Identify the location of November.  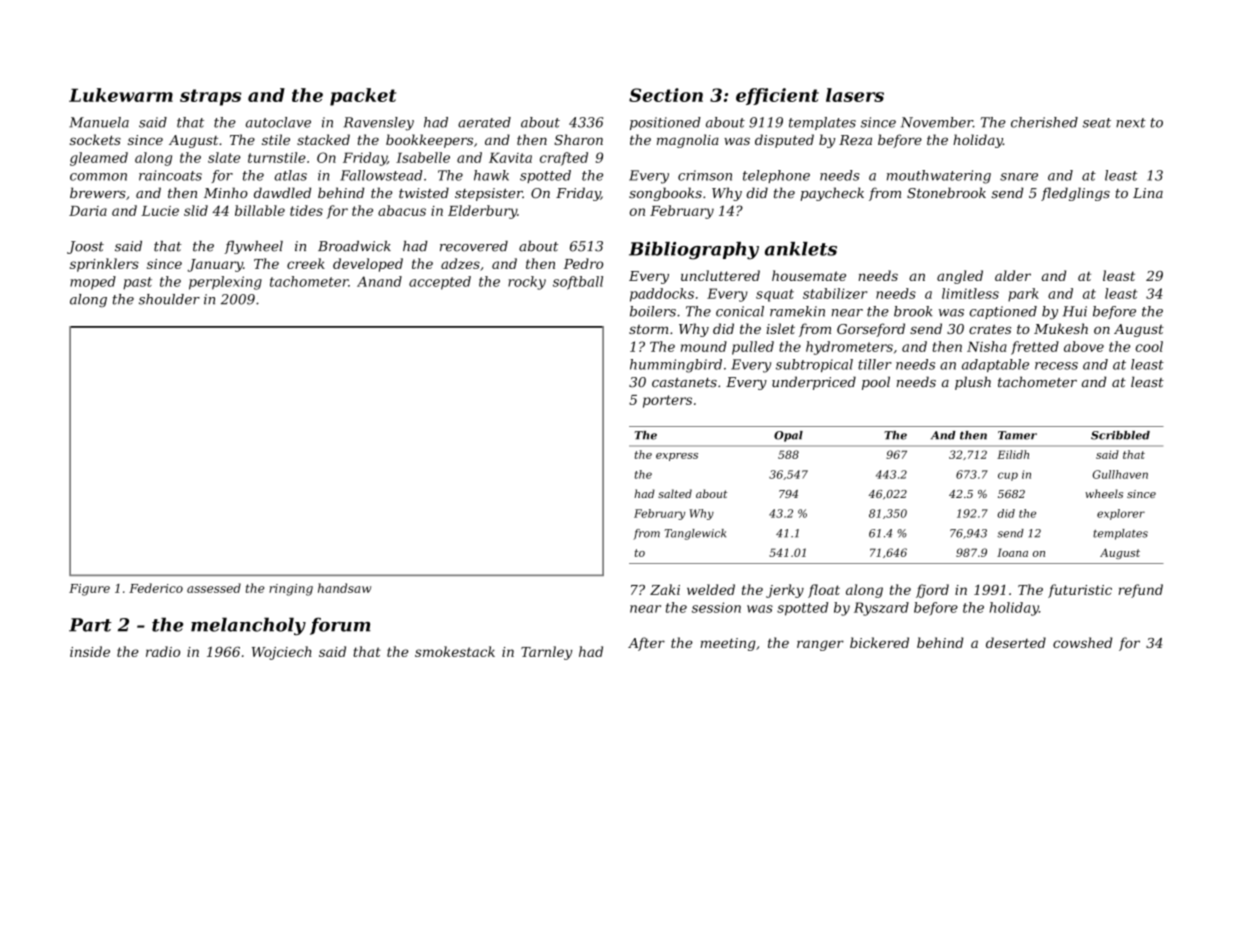
(937, 122).
